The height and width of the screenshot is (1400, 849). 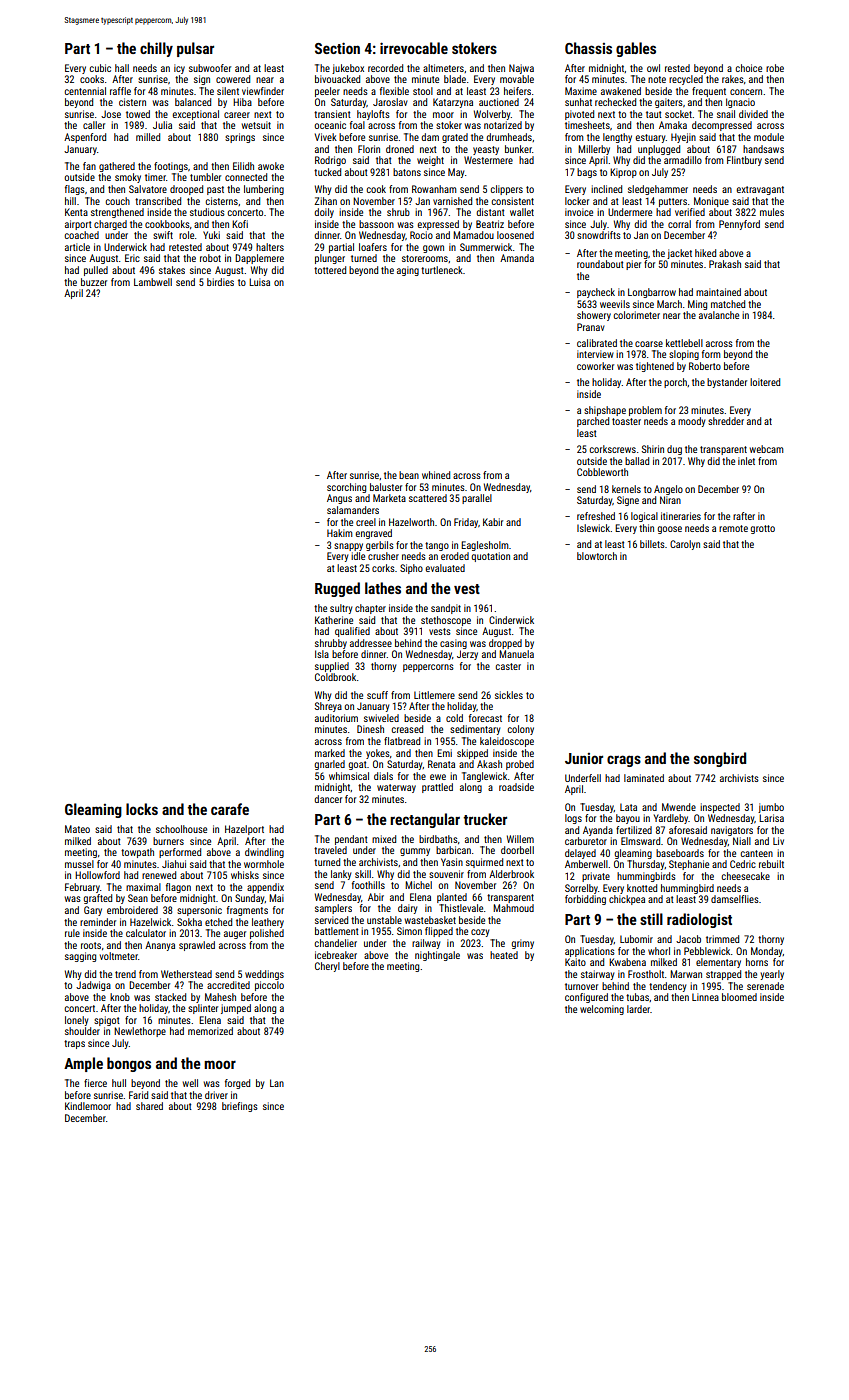 I want to click on Angus, so click(x=339, y=499).
